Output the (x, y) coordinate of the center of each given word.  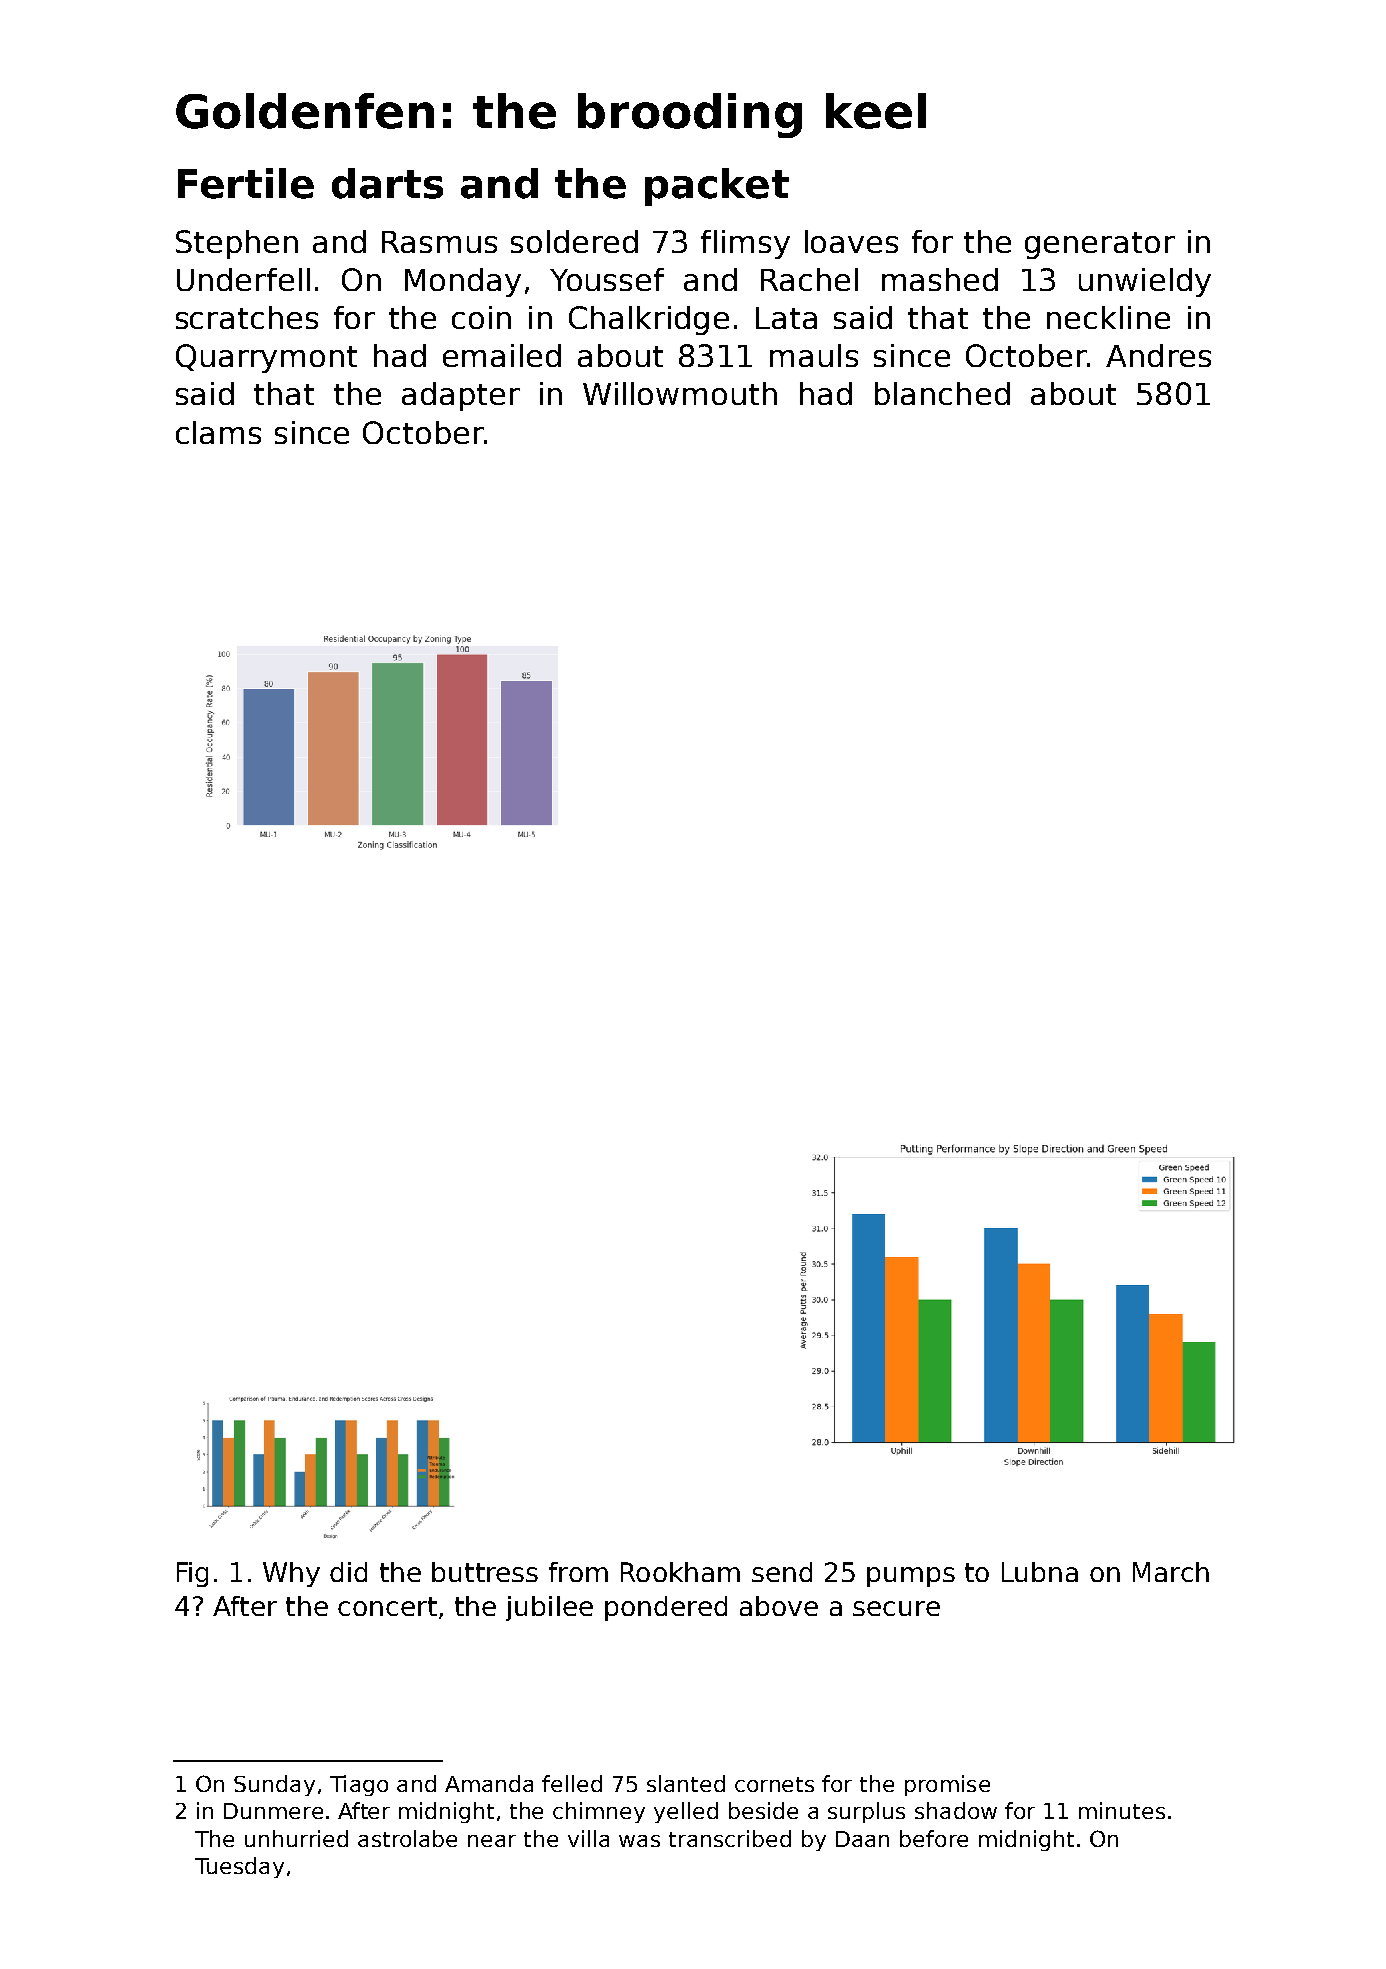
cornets (774, 1784)
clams (218, 432)
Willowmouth (680, 393)
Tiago (359, 1785)
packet (717, 187)
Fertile (246, 183)
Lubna (1040, 1572)
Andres (1158, 355)
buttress (485, 1572)
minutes (1122, 1810)
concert (387, 1606)
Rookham (680, 1572)
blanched (942, 393)
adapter (461, 396)
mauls (814, 355)
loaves (851, 241)
